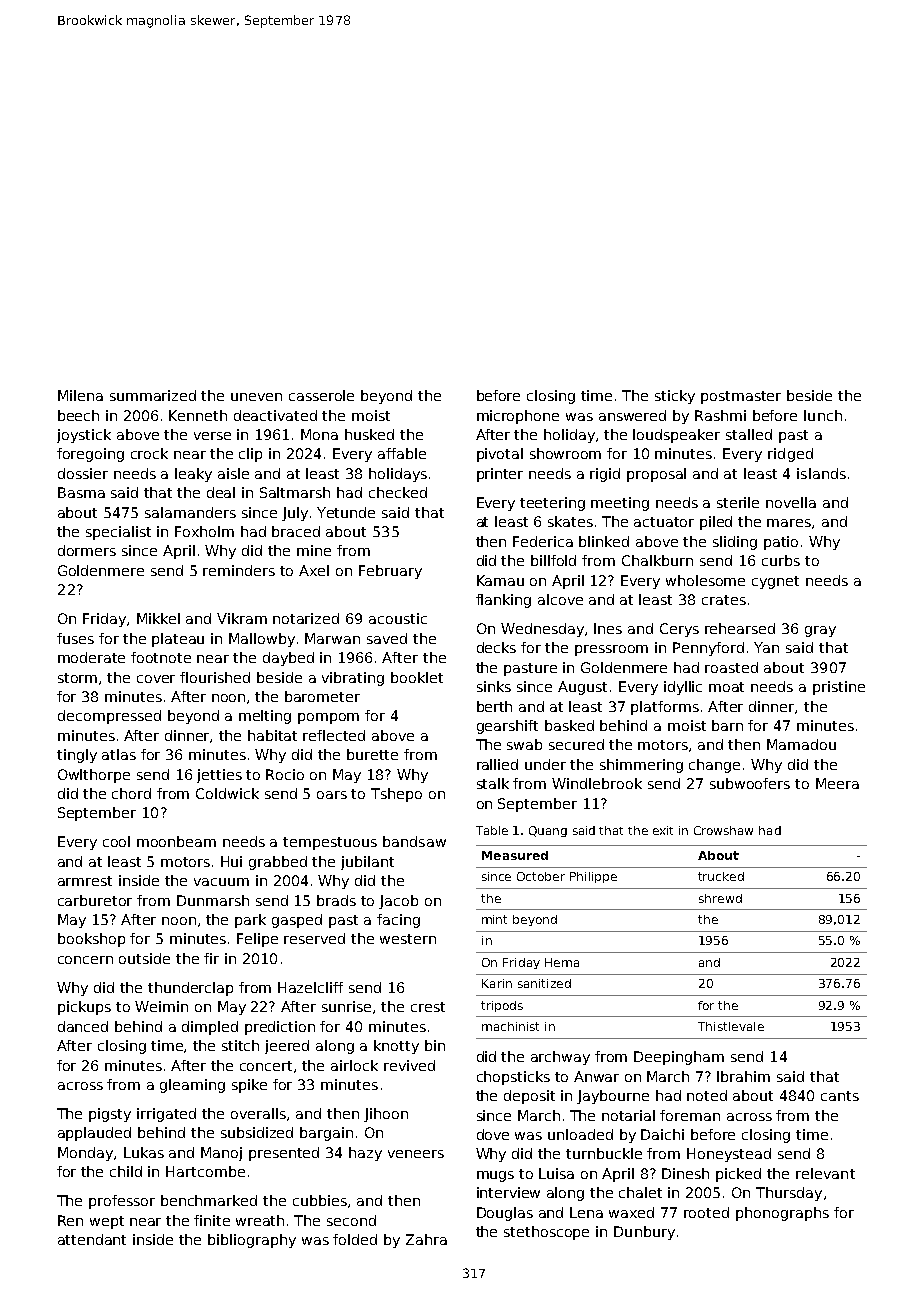  Describe the element at coordinates (369, 434) in the page. I see `husked` at that location.
